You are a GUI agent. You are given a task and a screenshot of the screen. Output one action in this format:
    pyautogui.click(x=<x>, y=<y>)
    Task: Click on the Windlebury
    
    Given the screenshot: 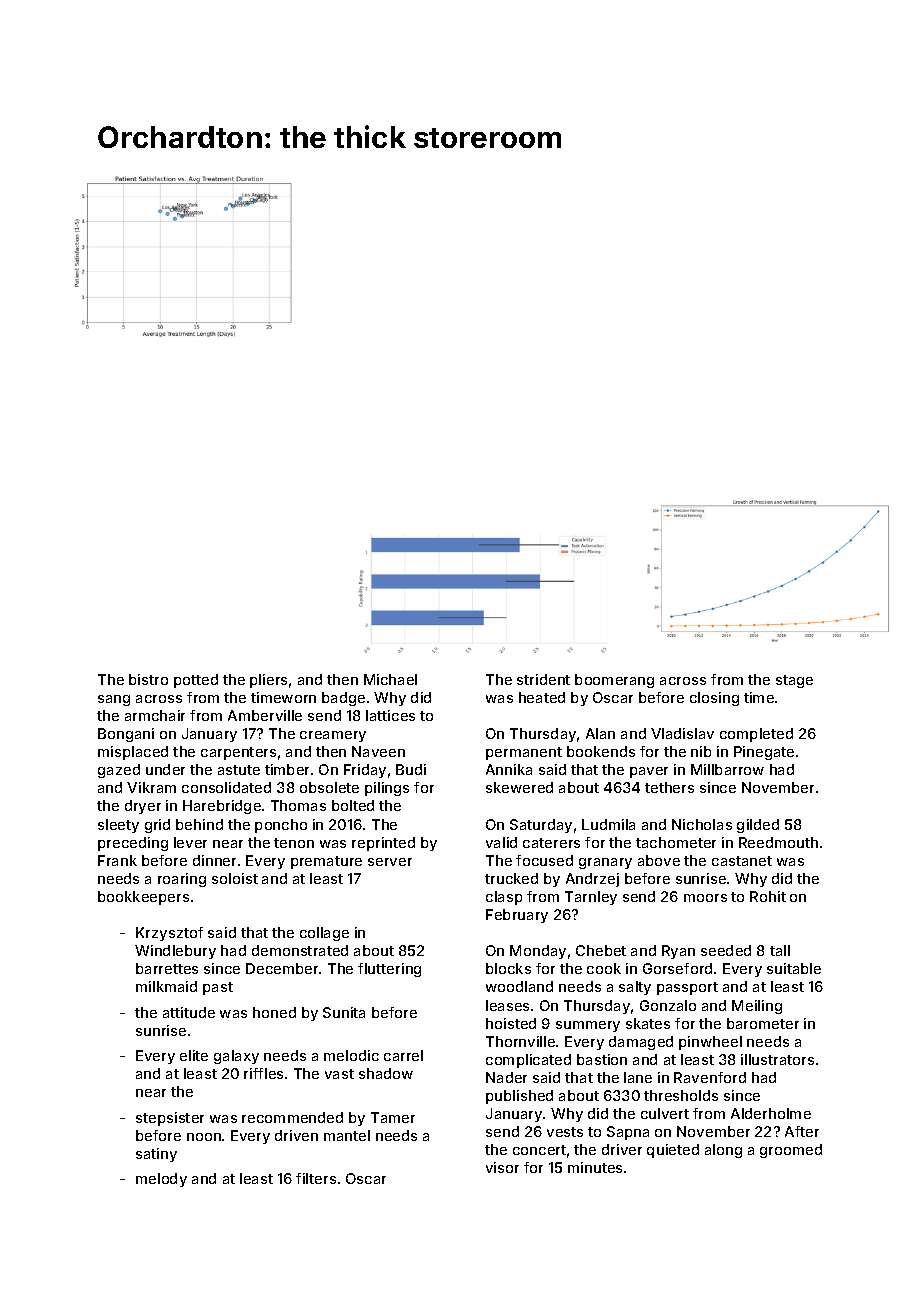 What is the action you would take?
    pyautogui.click(x=175, y=952)
